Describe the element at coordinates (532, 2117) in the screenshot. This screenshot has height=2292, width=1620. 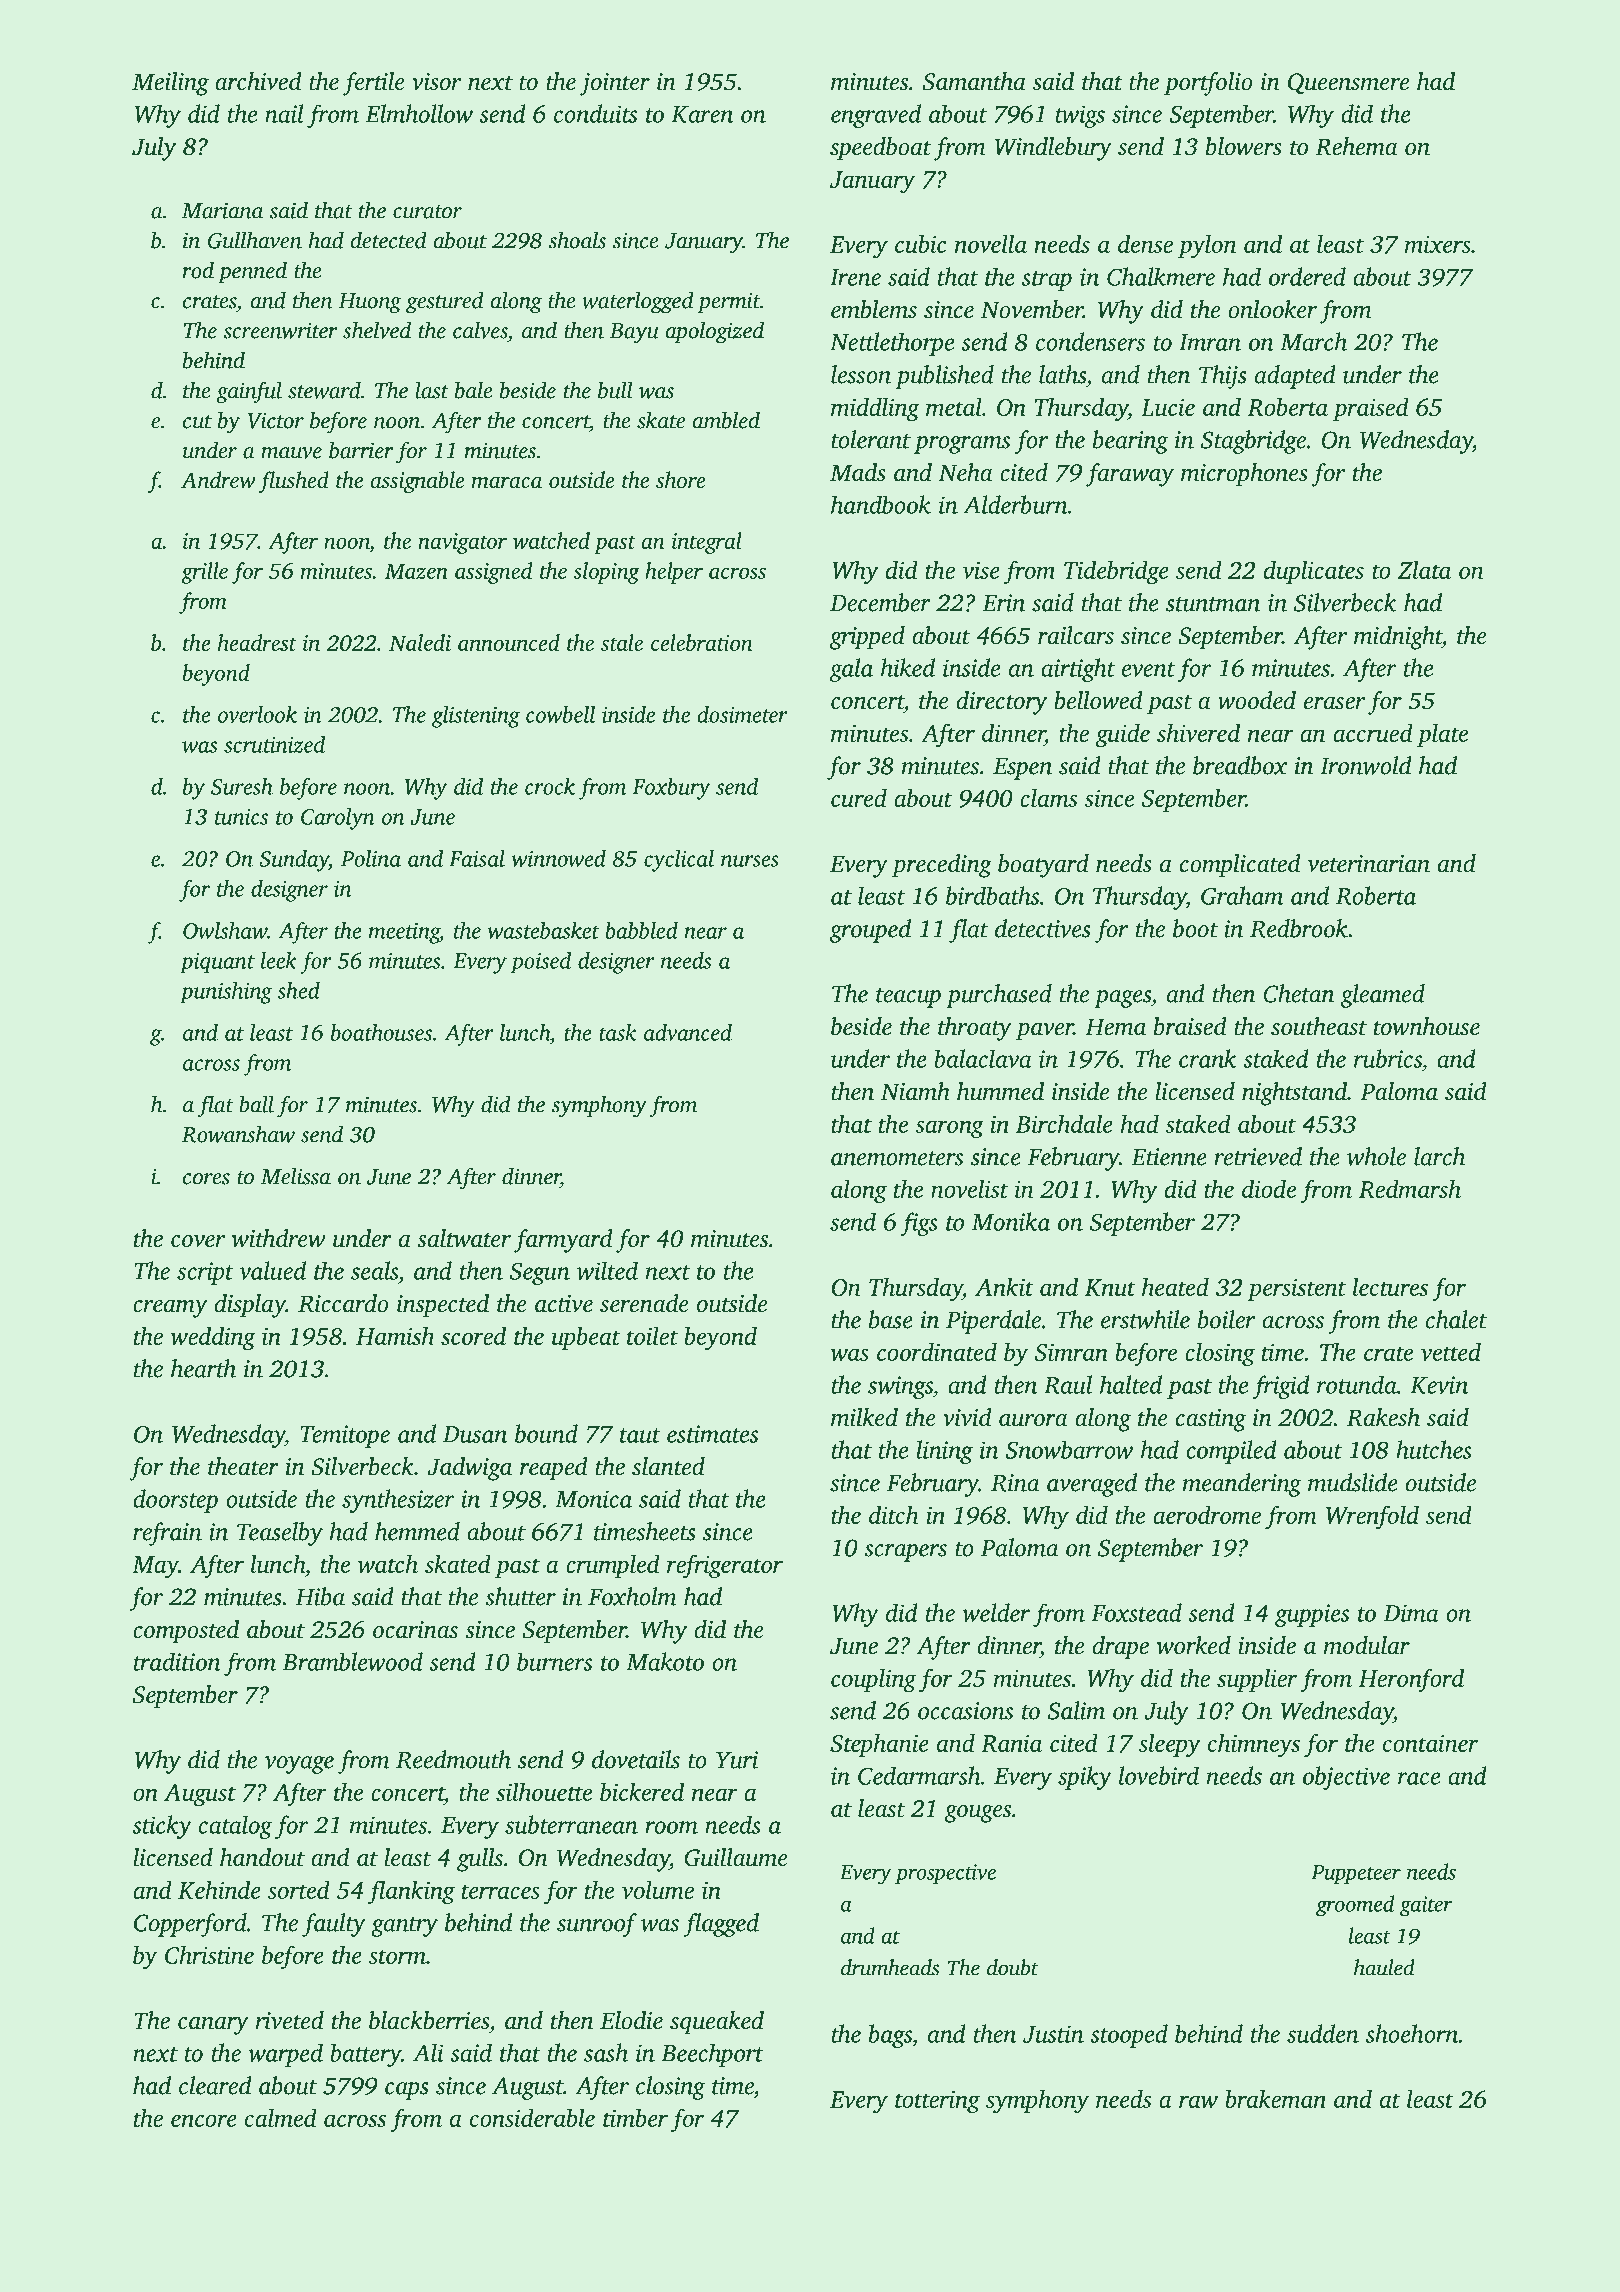
I see `considerable` at that location.
